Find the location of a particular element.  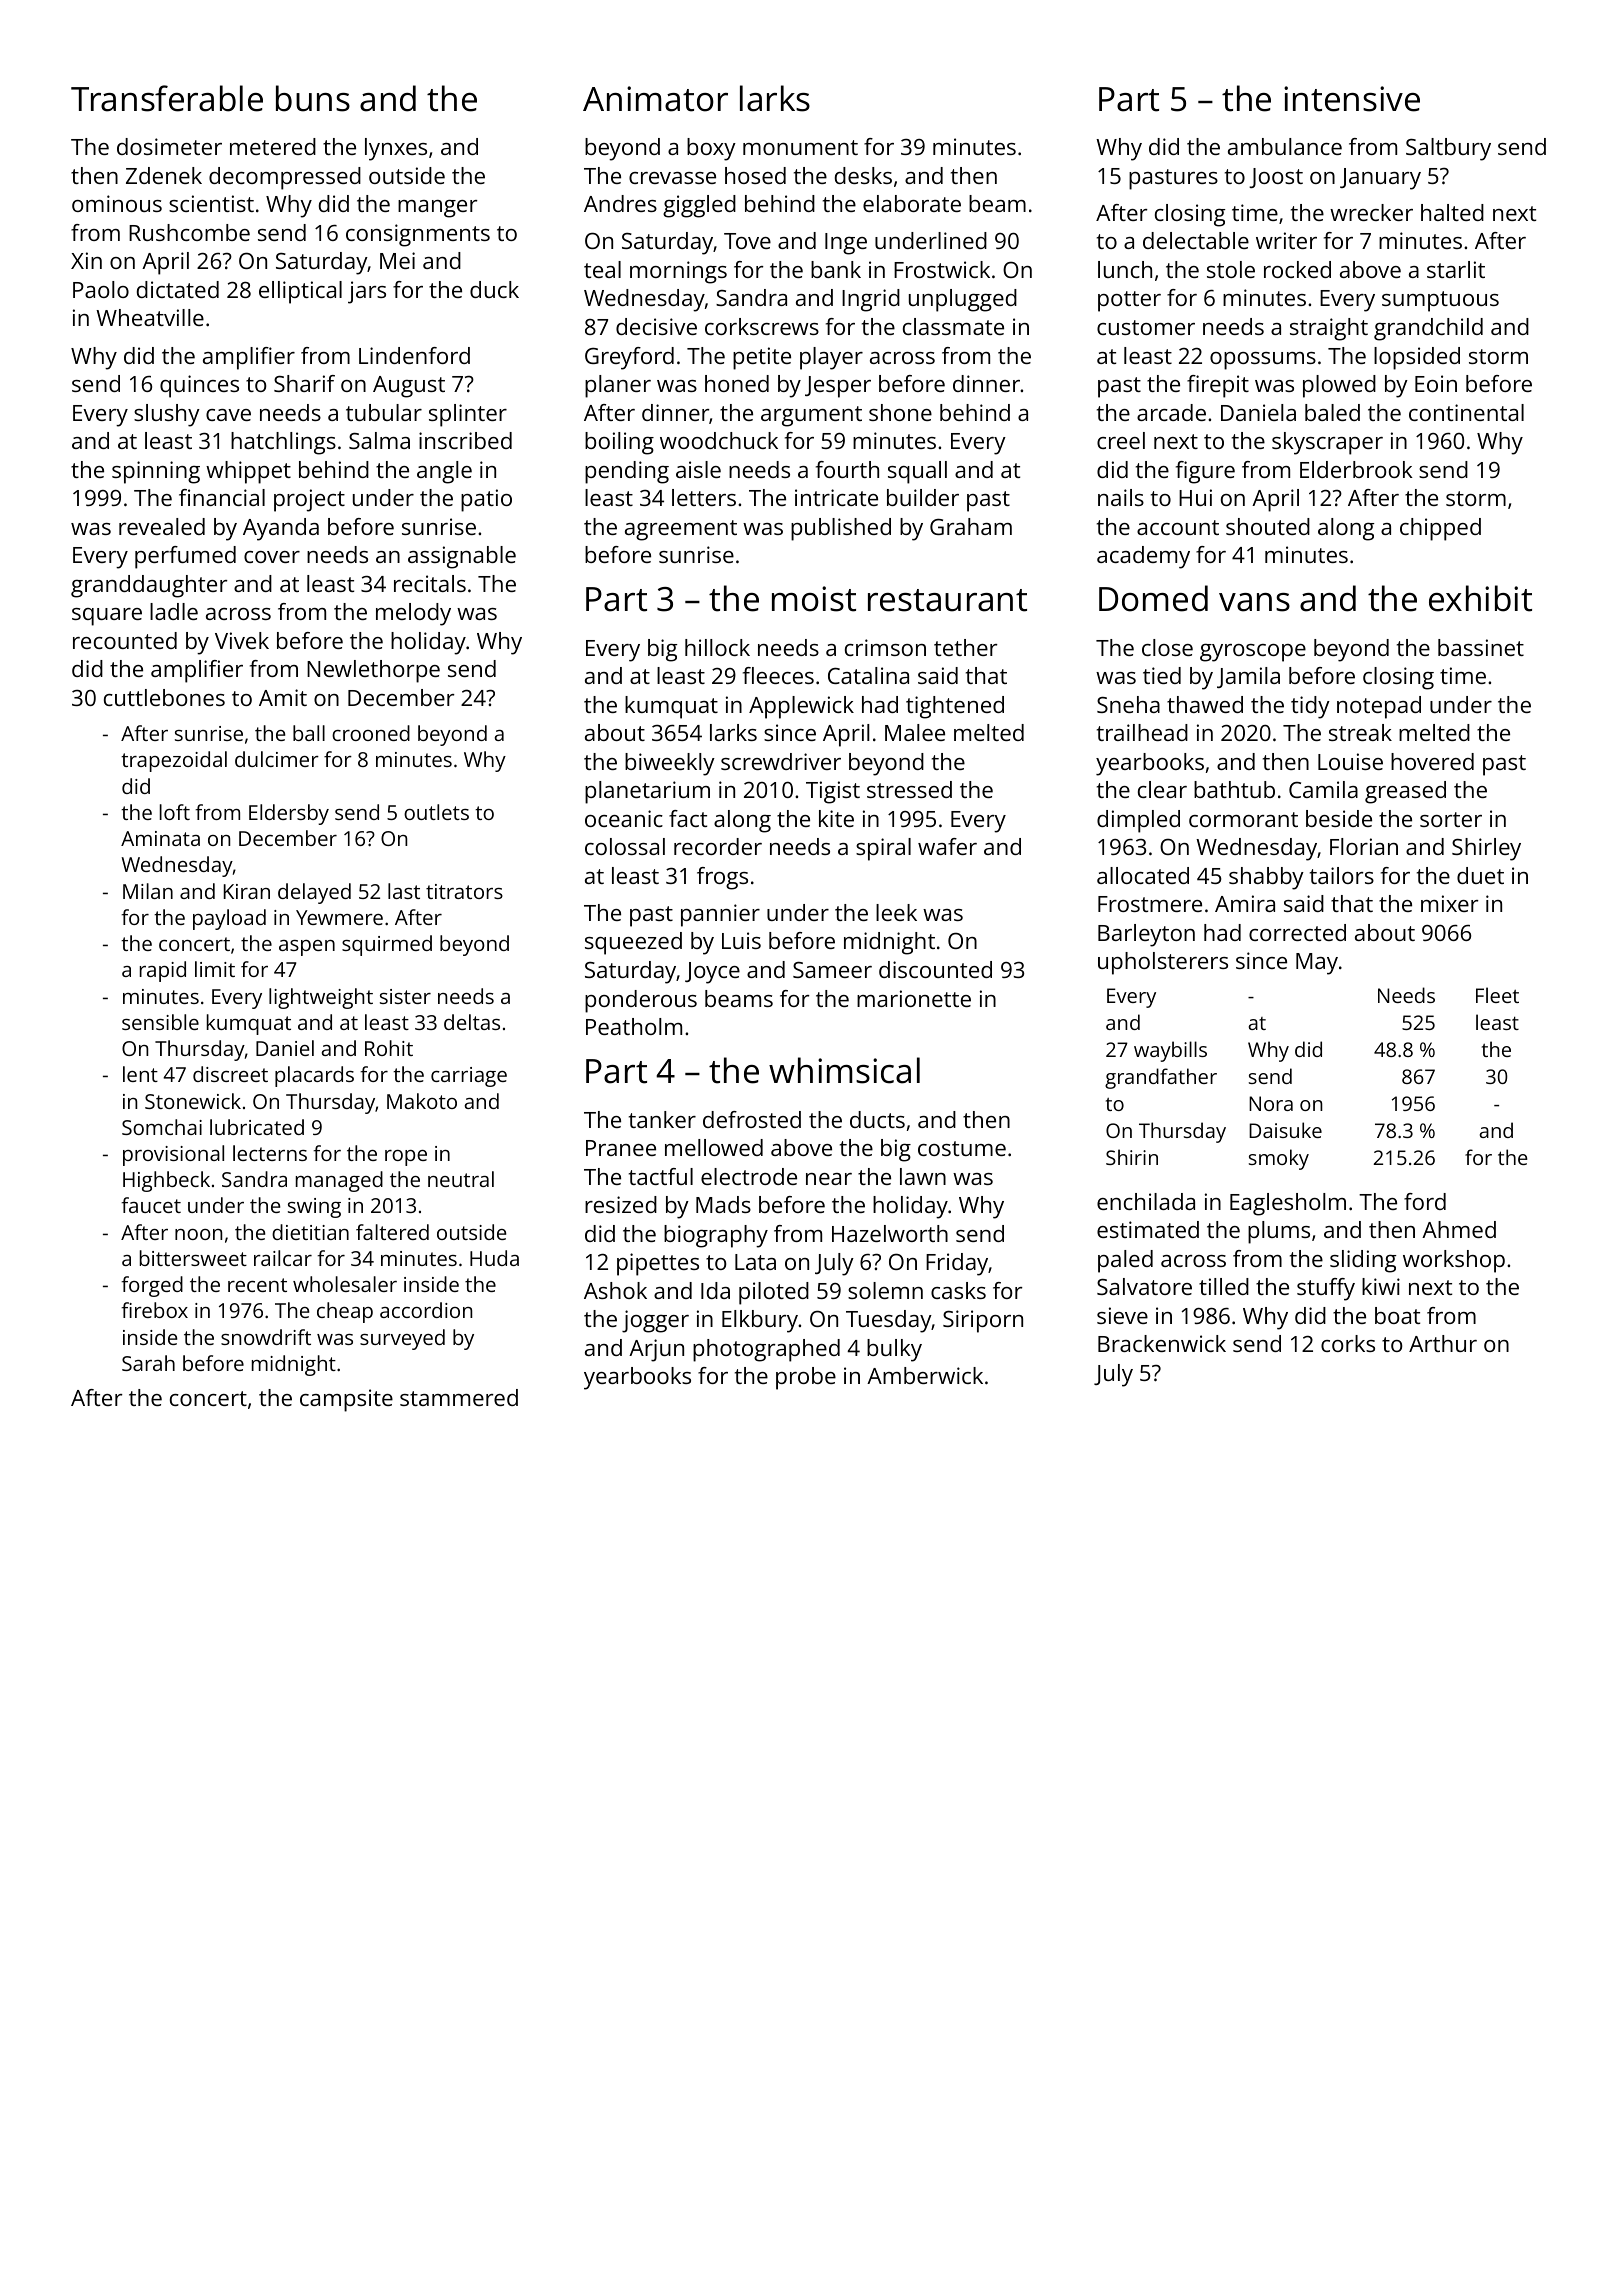

teal is located at coordinates (602, 269).
